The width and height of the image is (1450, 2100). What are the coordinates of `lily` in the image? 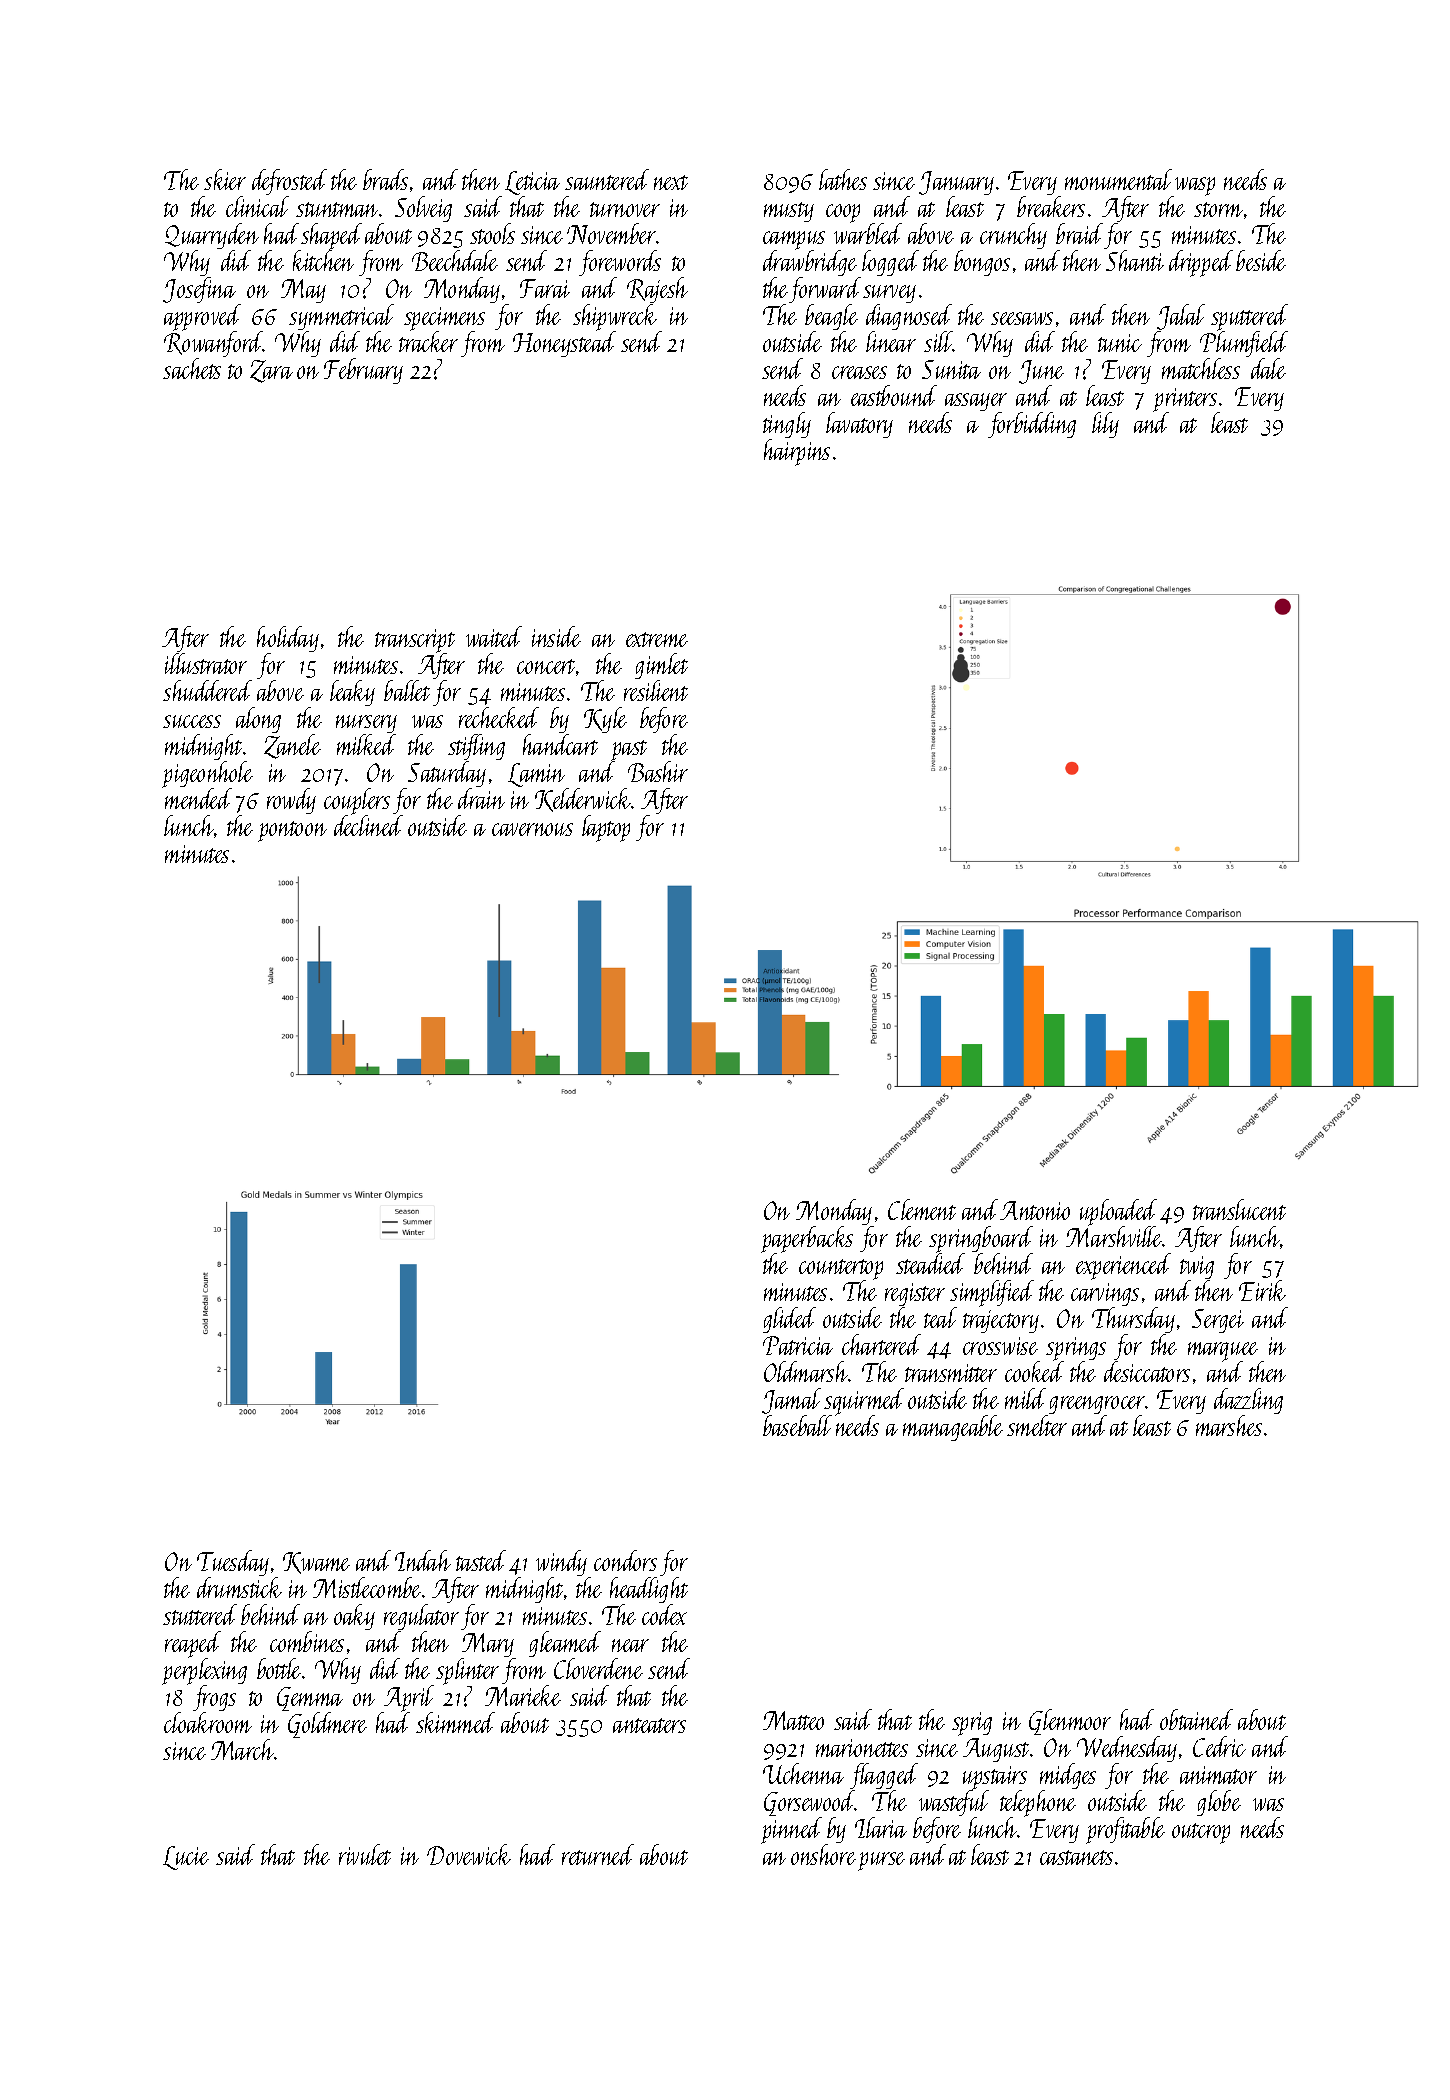 It's located at (1105, 425).
